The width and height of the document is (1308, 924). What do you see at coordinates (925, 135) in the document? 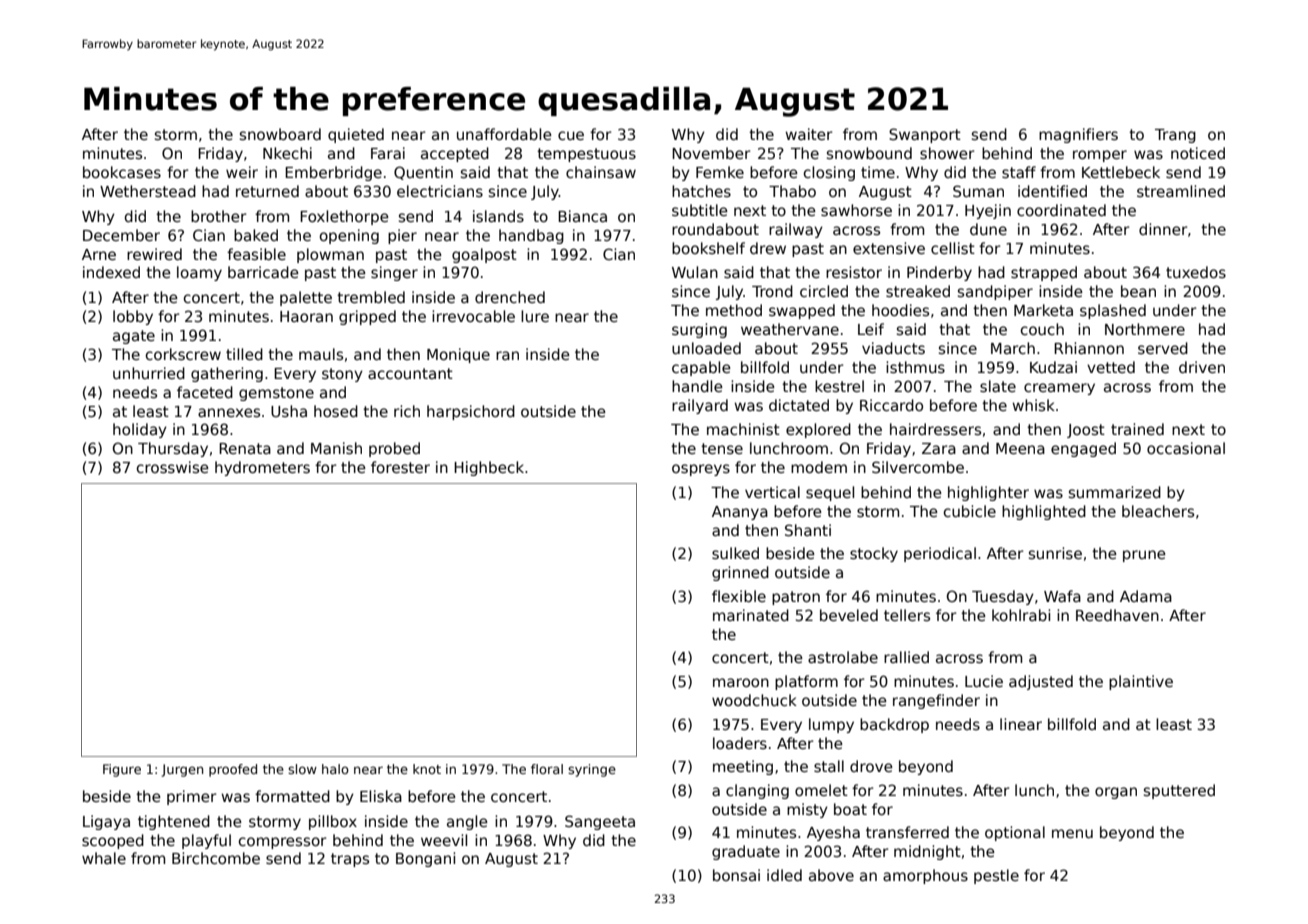
I see `Swanport` at bounding box center [925, 135].
